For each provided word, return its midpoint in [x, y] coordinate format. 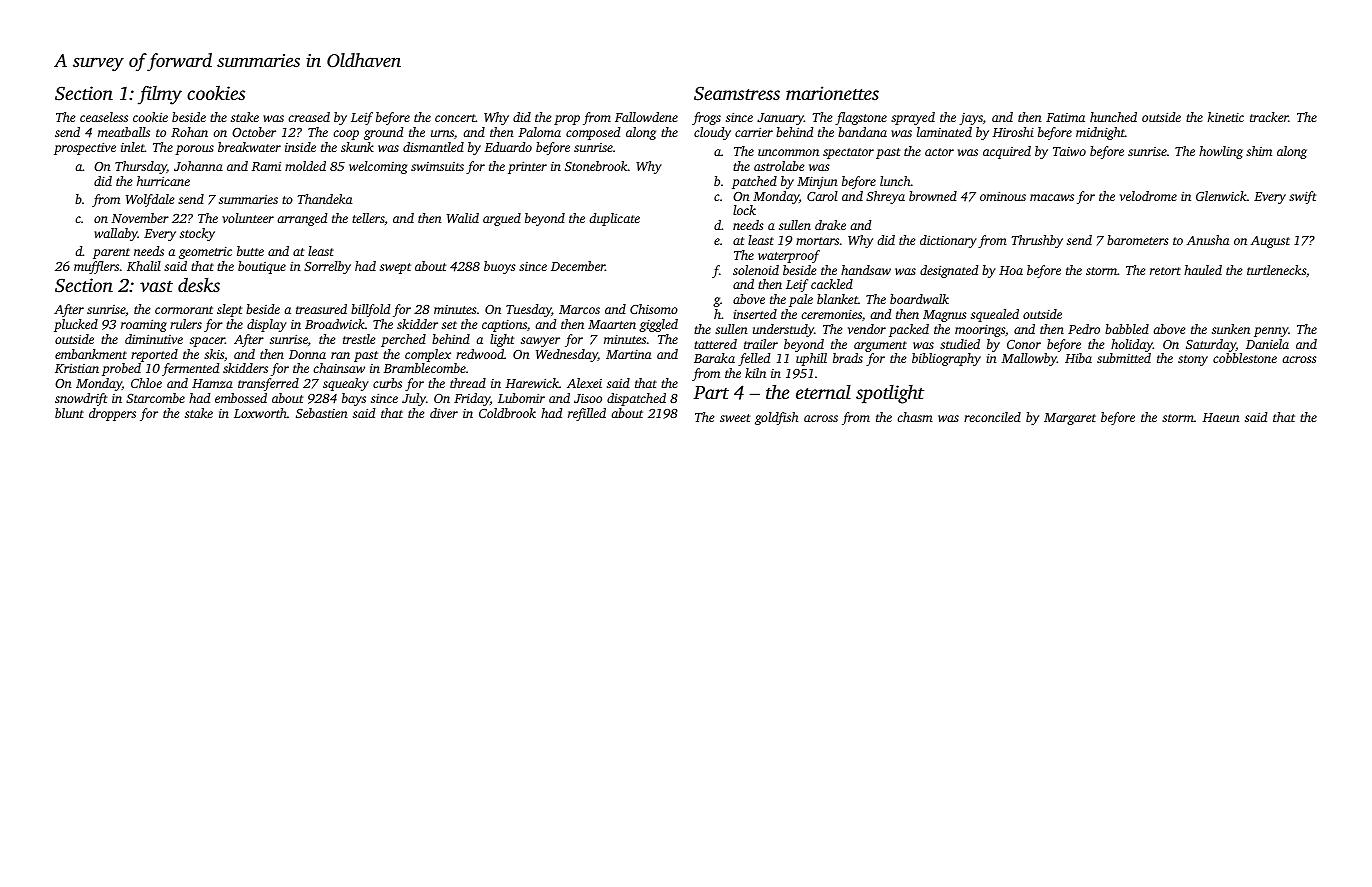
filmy [160, 95]
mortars [817, 241]
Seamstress [737, 93]
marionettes [832, 93]
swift [1302, 197]
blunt [69, 413]
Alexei [584, 383]
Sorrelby [327, 267]
